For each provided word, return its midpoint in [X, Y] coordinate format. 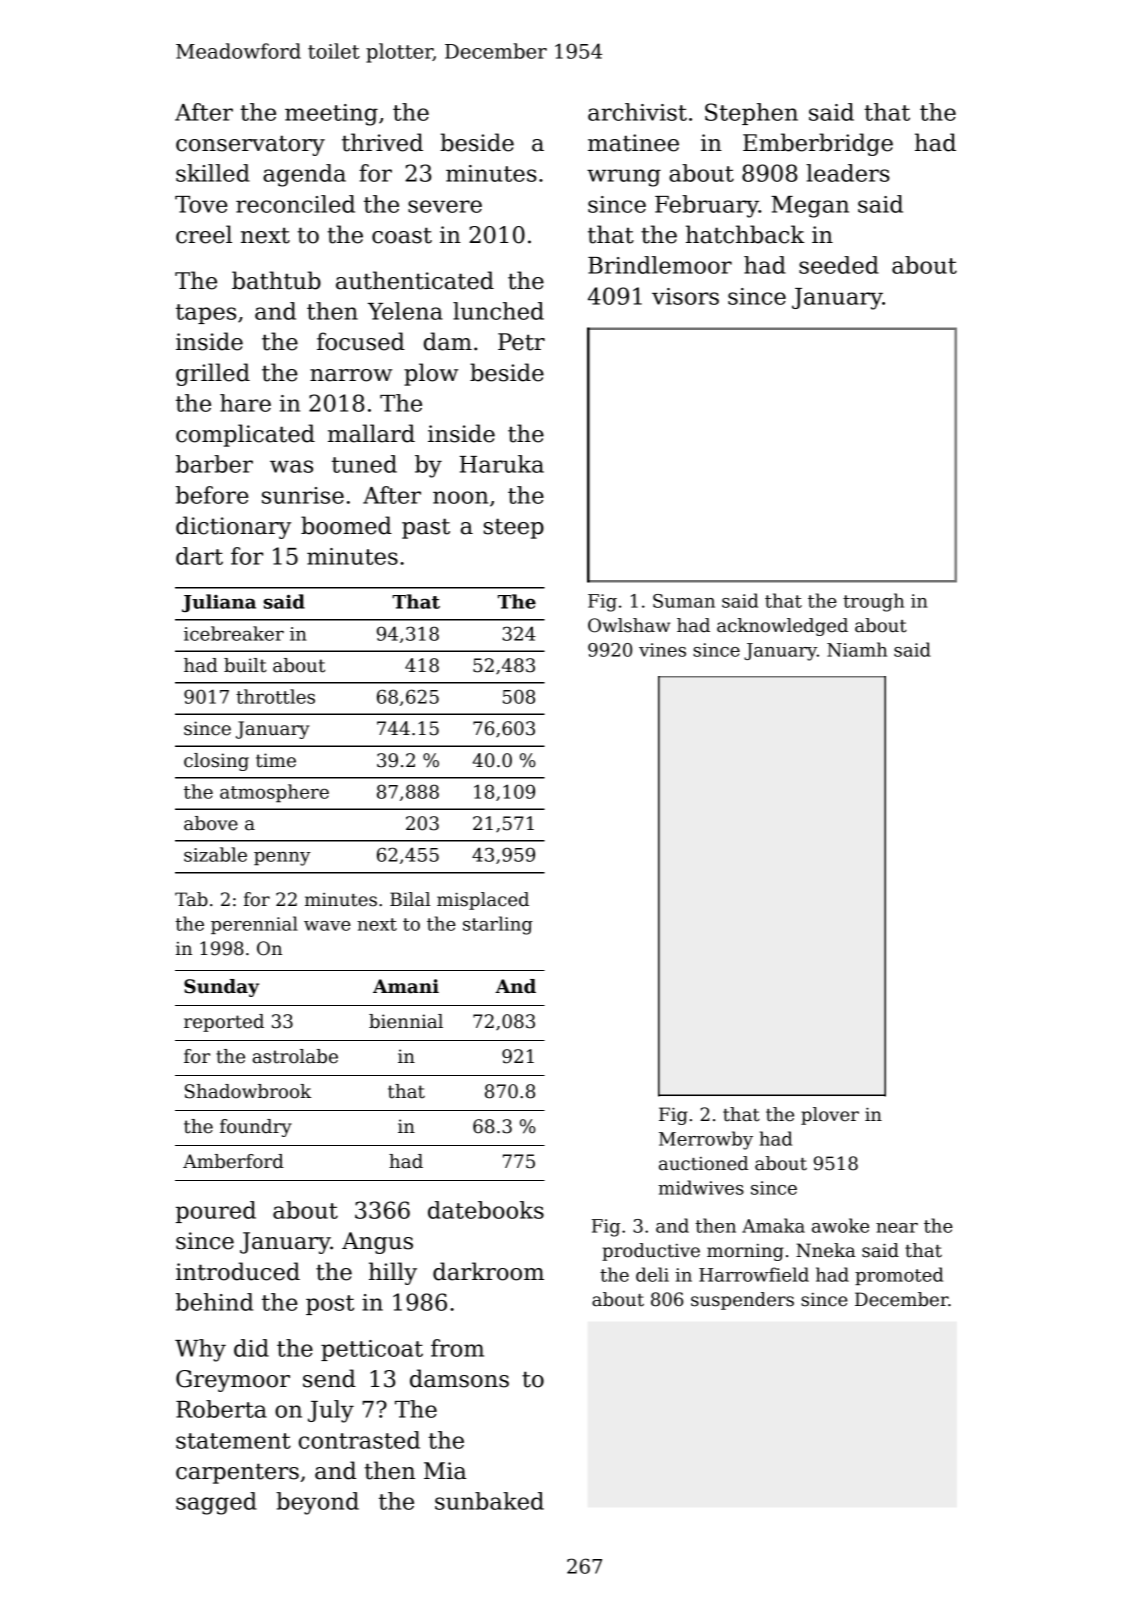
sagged [216, 1503]
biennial [406, 1021]
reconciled [295, 204]
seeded [839, 265]
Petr [521, 342]
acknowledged [782, 627]
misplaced [483, 901]
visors [685, 296]
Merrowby [706, 1140]
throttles [275, 696]
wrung [624, 178]
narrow [351, 375]
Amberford [233, 1161]
